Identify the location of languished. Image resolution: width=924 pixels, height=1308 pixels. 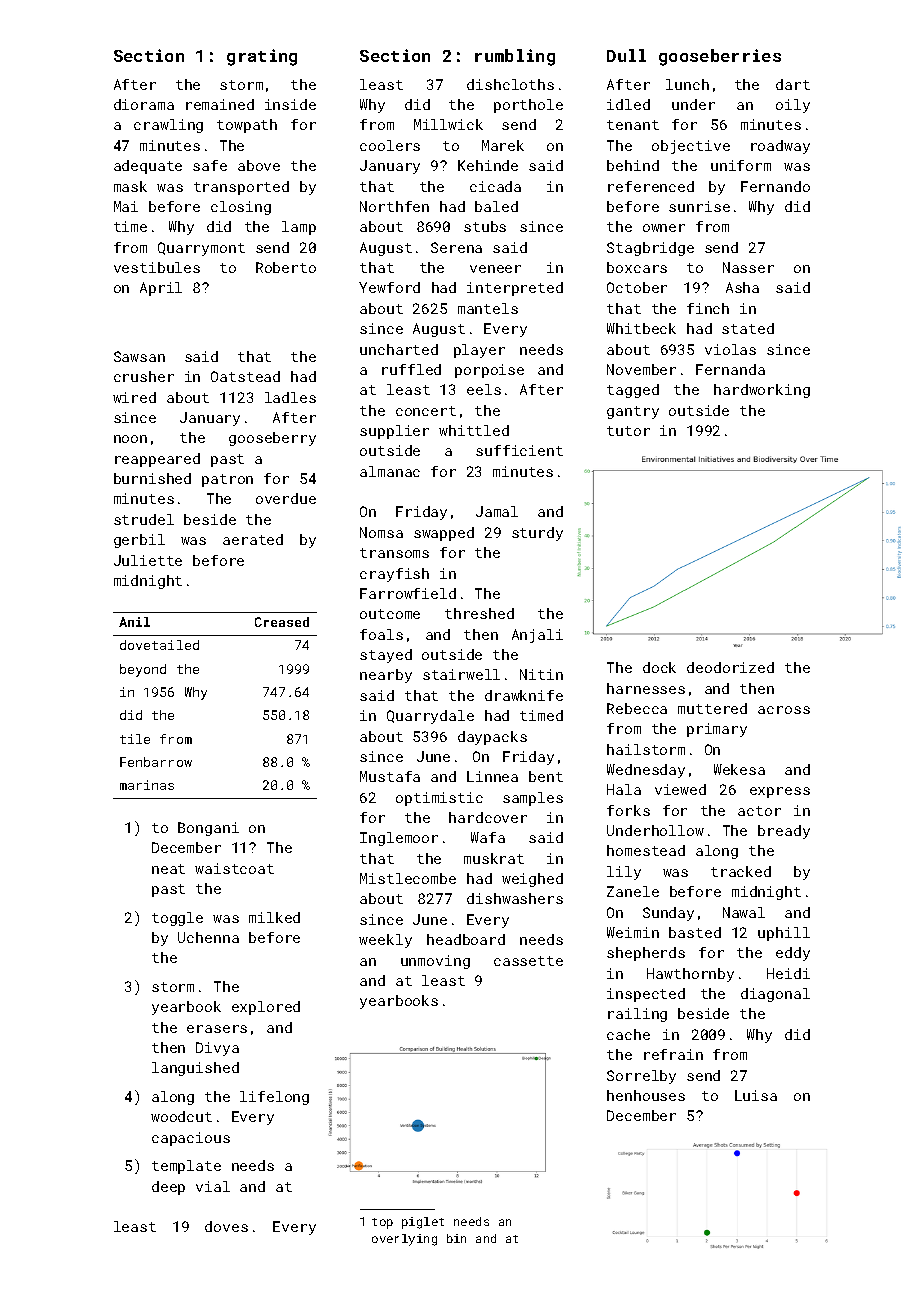
(195, 1069).
